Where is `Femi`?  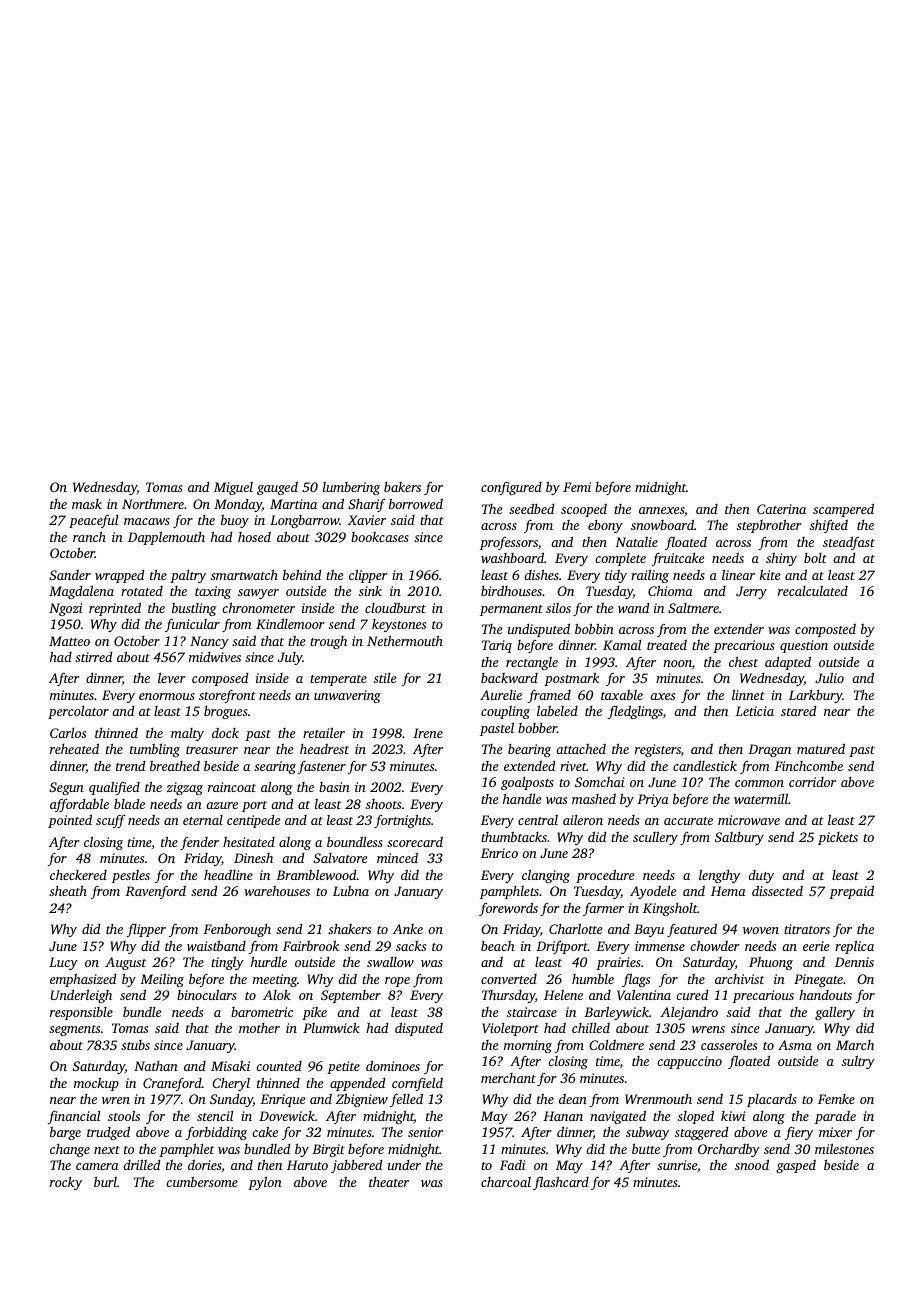 Femi is located at coordinates (577, 487).
